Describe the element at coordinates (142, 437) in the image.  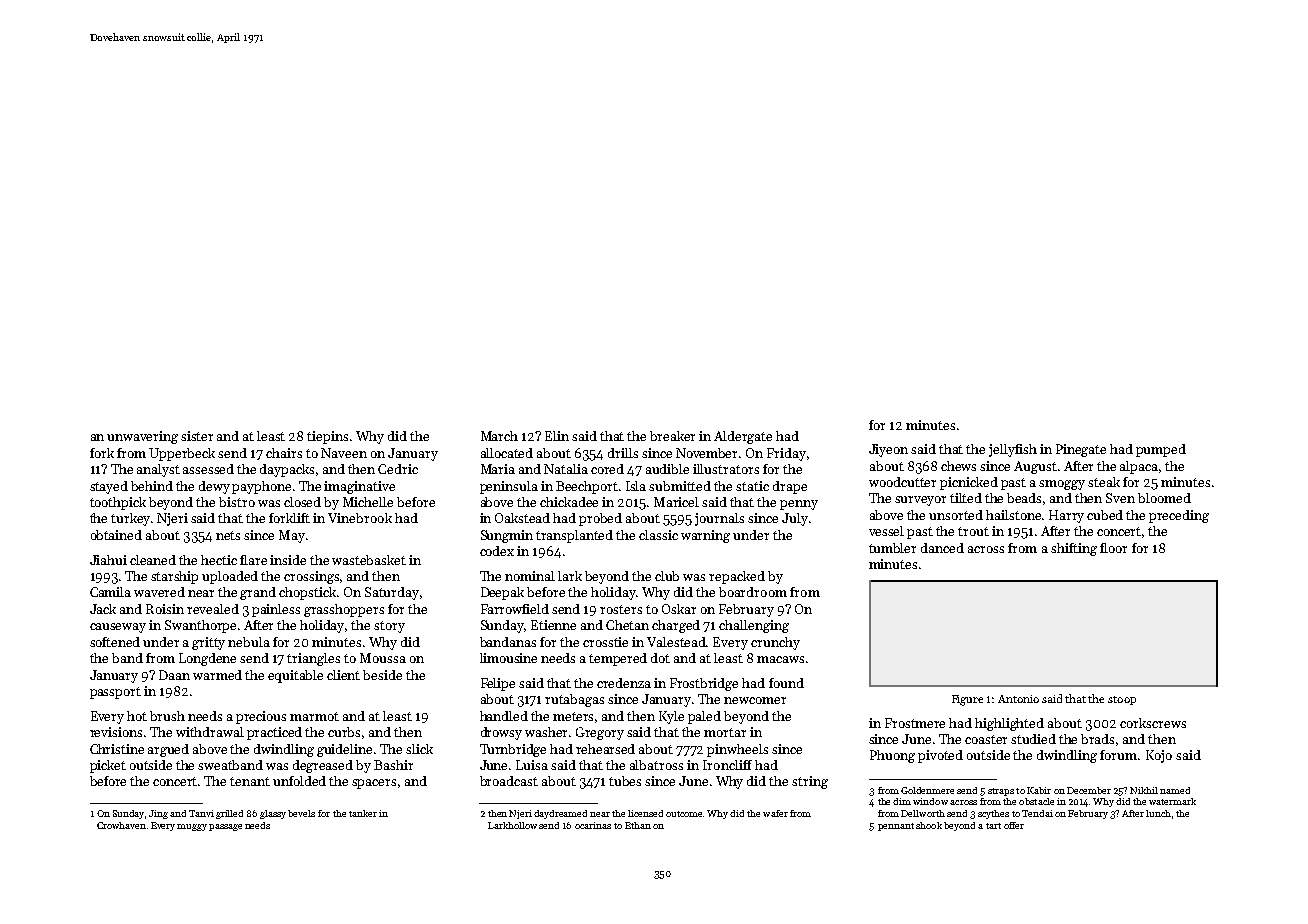
I see `unwavering` at that location.
